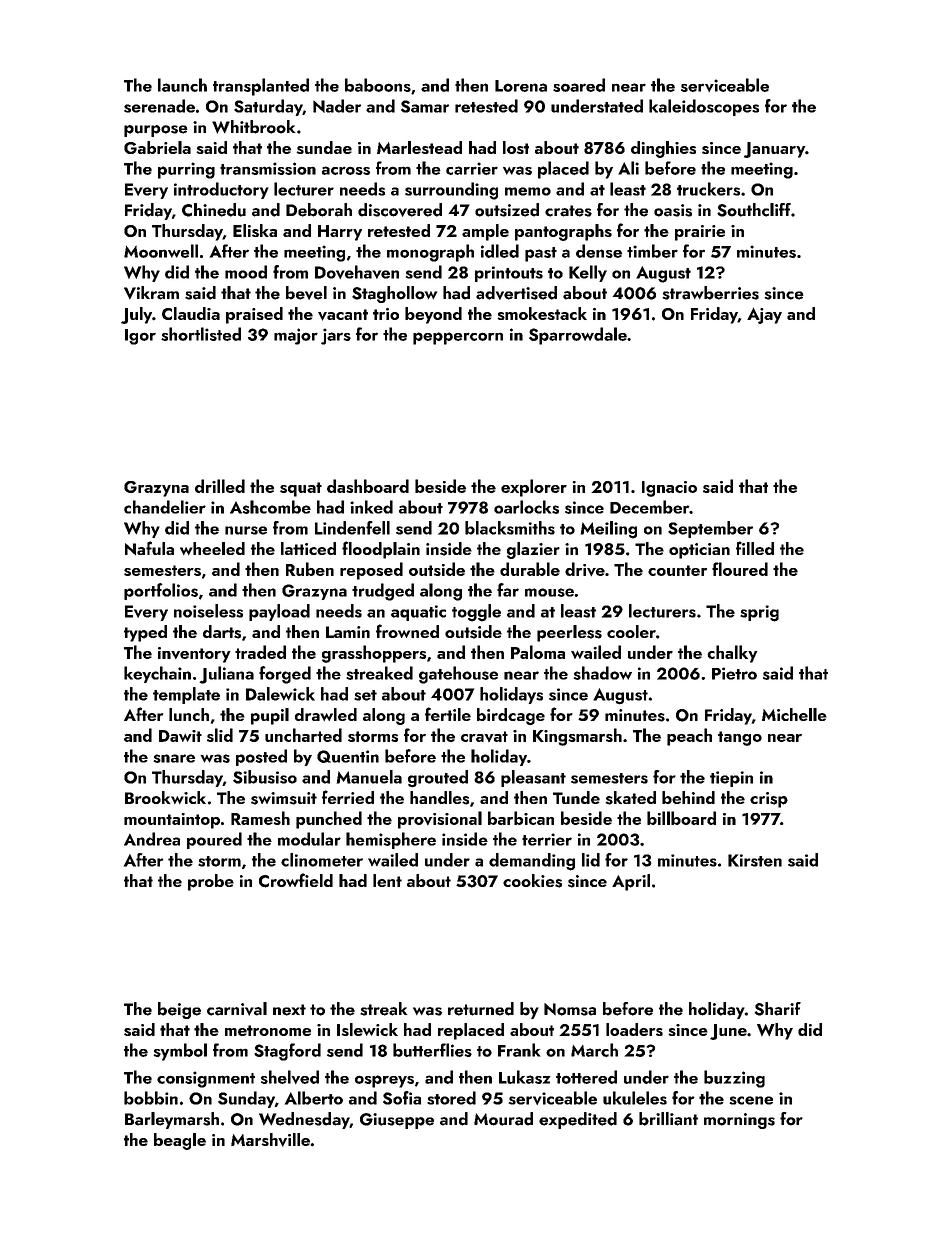 The width and height of the screenshot is (952, 1233). Describe the element at coordinates (739, 1121) in the screenshot. I see `mornings` at that location.
